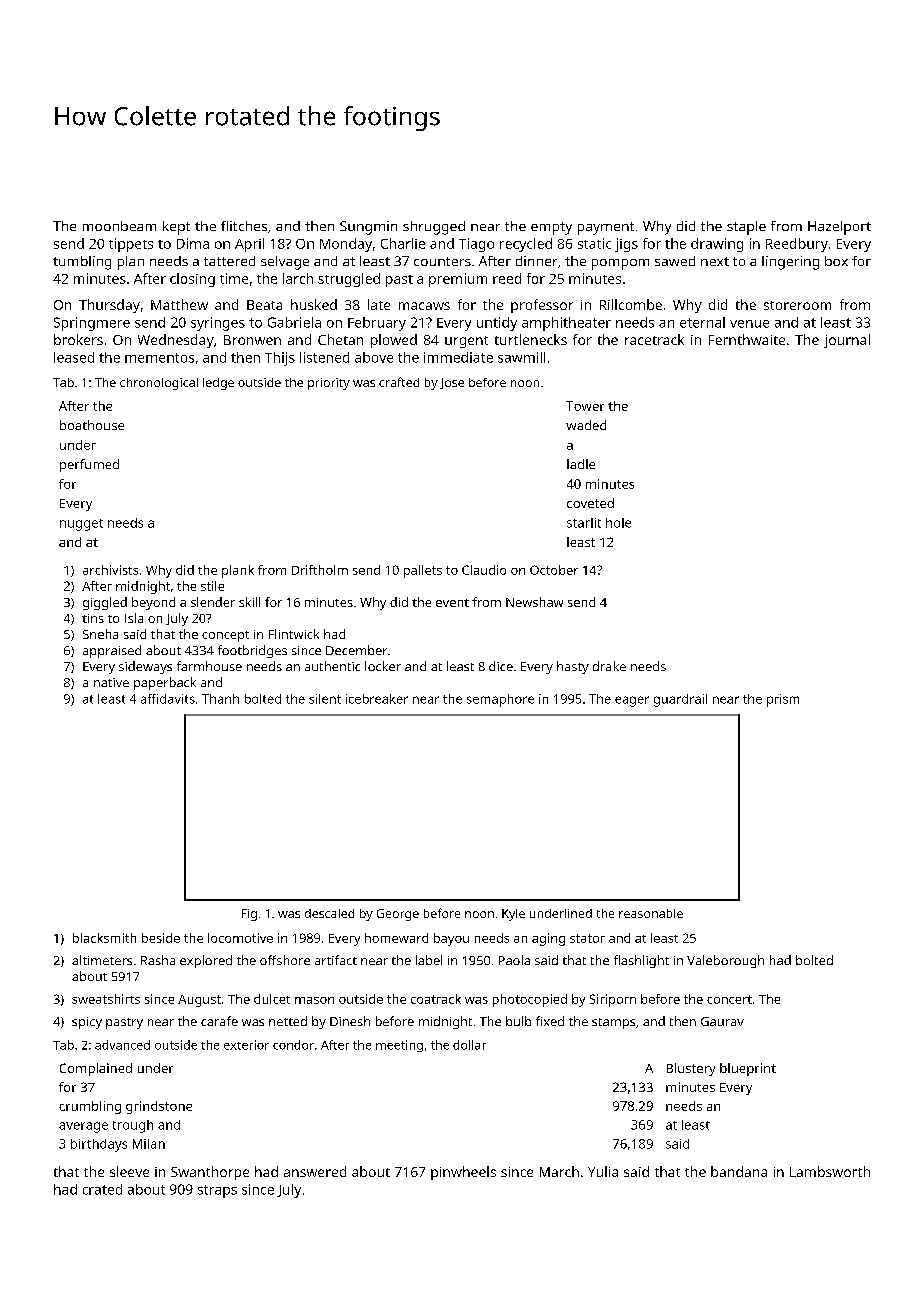 The image size is (924, 1308). Describe the element at coordinates (847, 341) in the screenshot. I see `journal` at that location.
